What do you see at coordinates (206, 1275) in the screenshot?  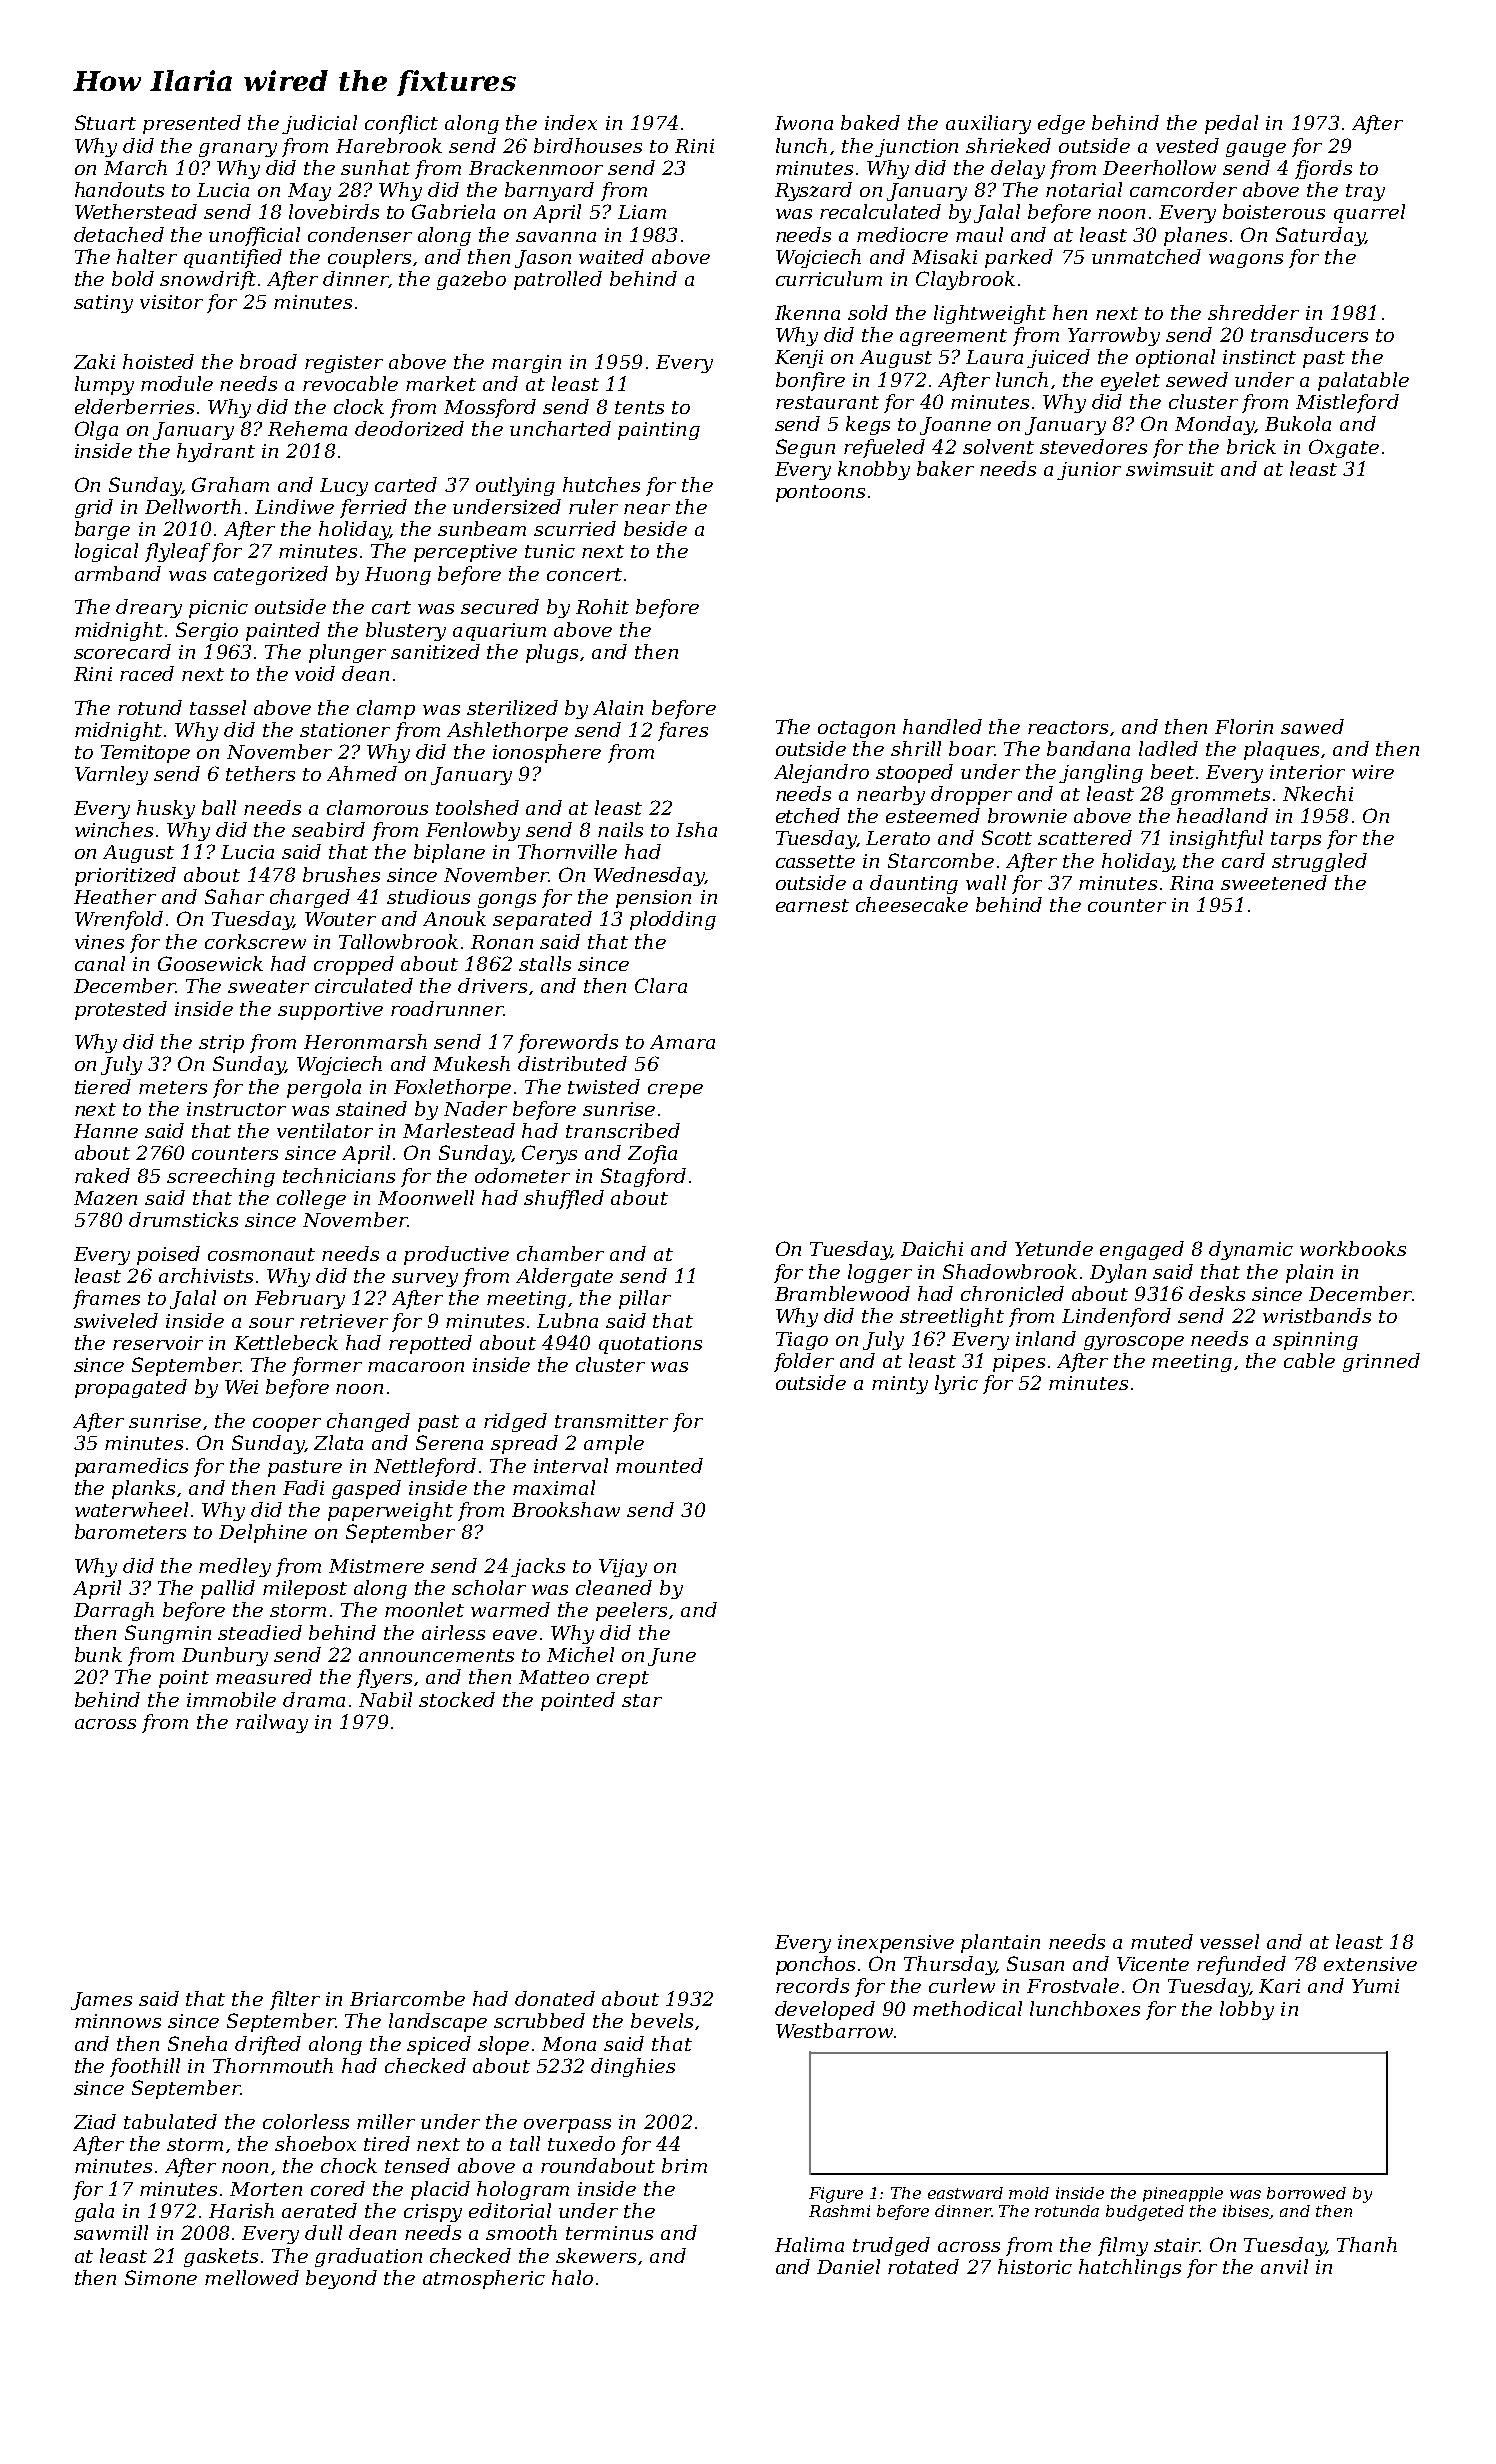 I see `archivists` at bounding box center [206, 1275].
